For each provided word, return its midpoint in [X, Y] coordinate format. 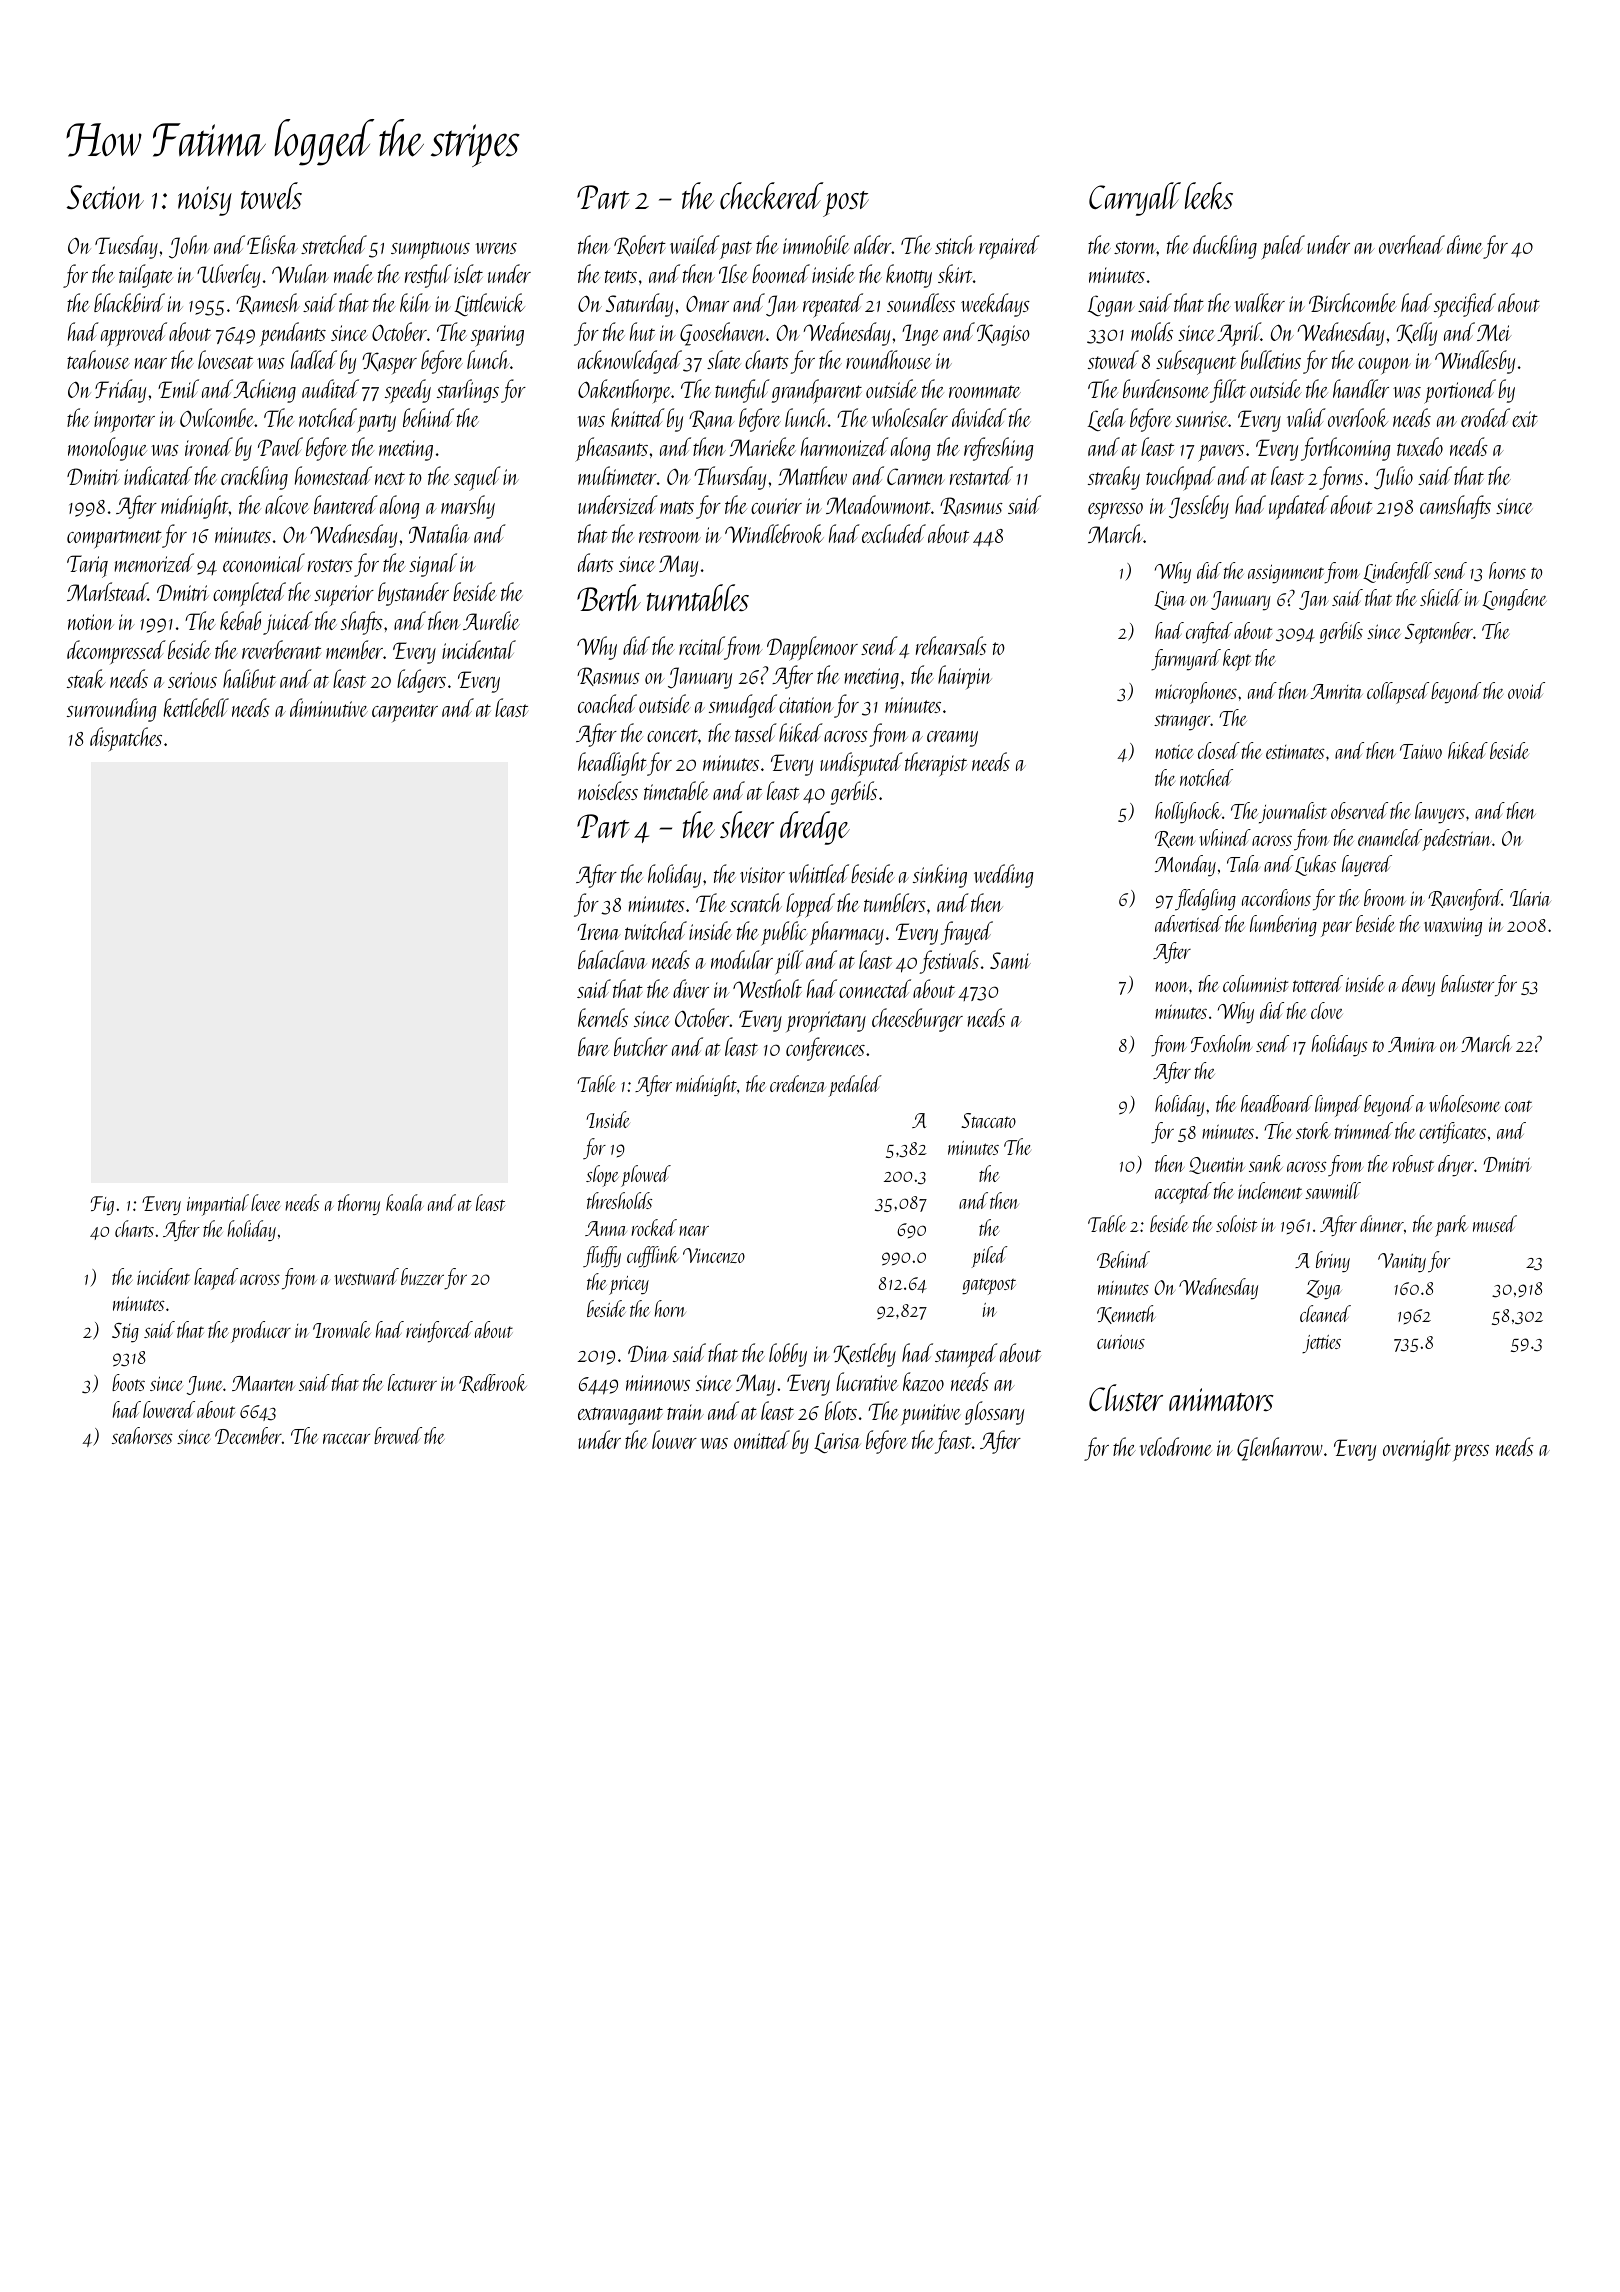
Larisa [837, 1442]
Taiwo [1421, 751]
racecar [346, 1438]
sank [1266, 1163]
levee [266, 1202]
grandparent [817, 391]
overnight [1417, 1449]
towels [271, 195]
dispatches [126, 739]
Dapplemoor [812, 648]
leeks [1209, 195]
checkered [771, 195]
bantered [346, 504]
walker [1260, 302]
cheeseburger [917, 1020]
